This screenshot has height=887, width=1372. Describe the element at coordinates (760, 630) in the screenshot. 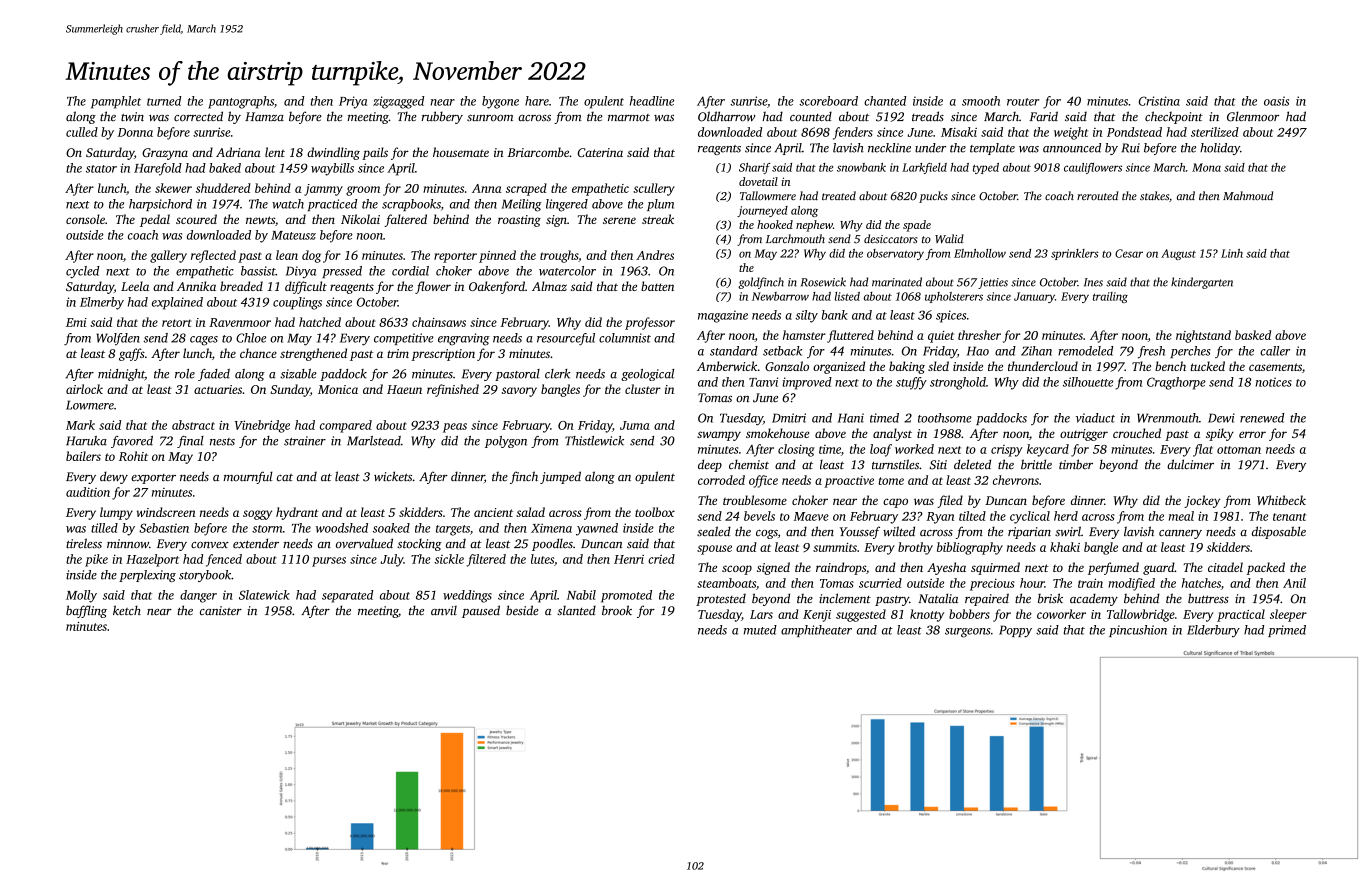

I see `muted` at that location.
